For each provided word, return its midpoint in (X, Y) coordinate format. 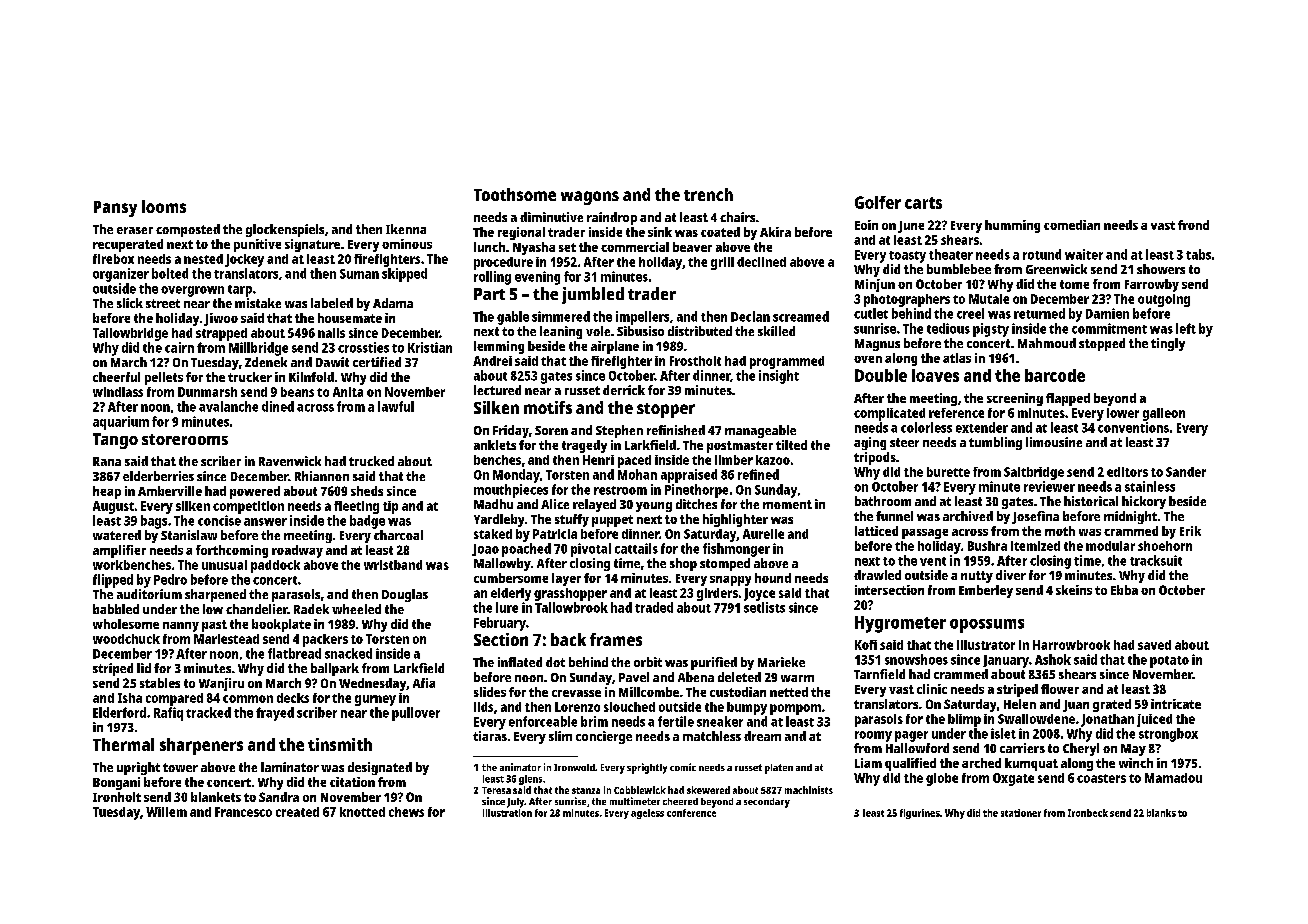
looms (164, 206)
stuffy (572, 520)
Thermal (123, 744)
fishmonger (736, 550)
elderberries (158, 476)
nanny (181, 627)
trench (708, 194)
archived (968, 516)
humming (1012, 226)
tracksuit (1156, 560)
